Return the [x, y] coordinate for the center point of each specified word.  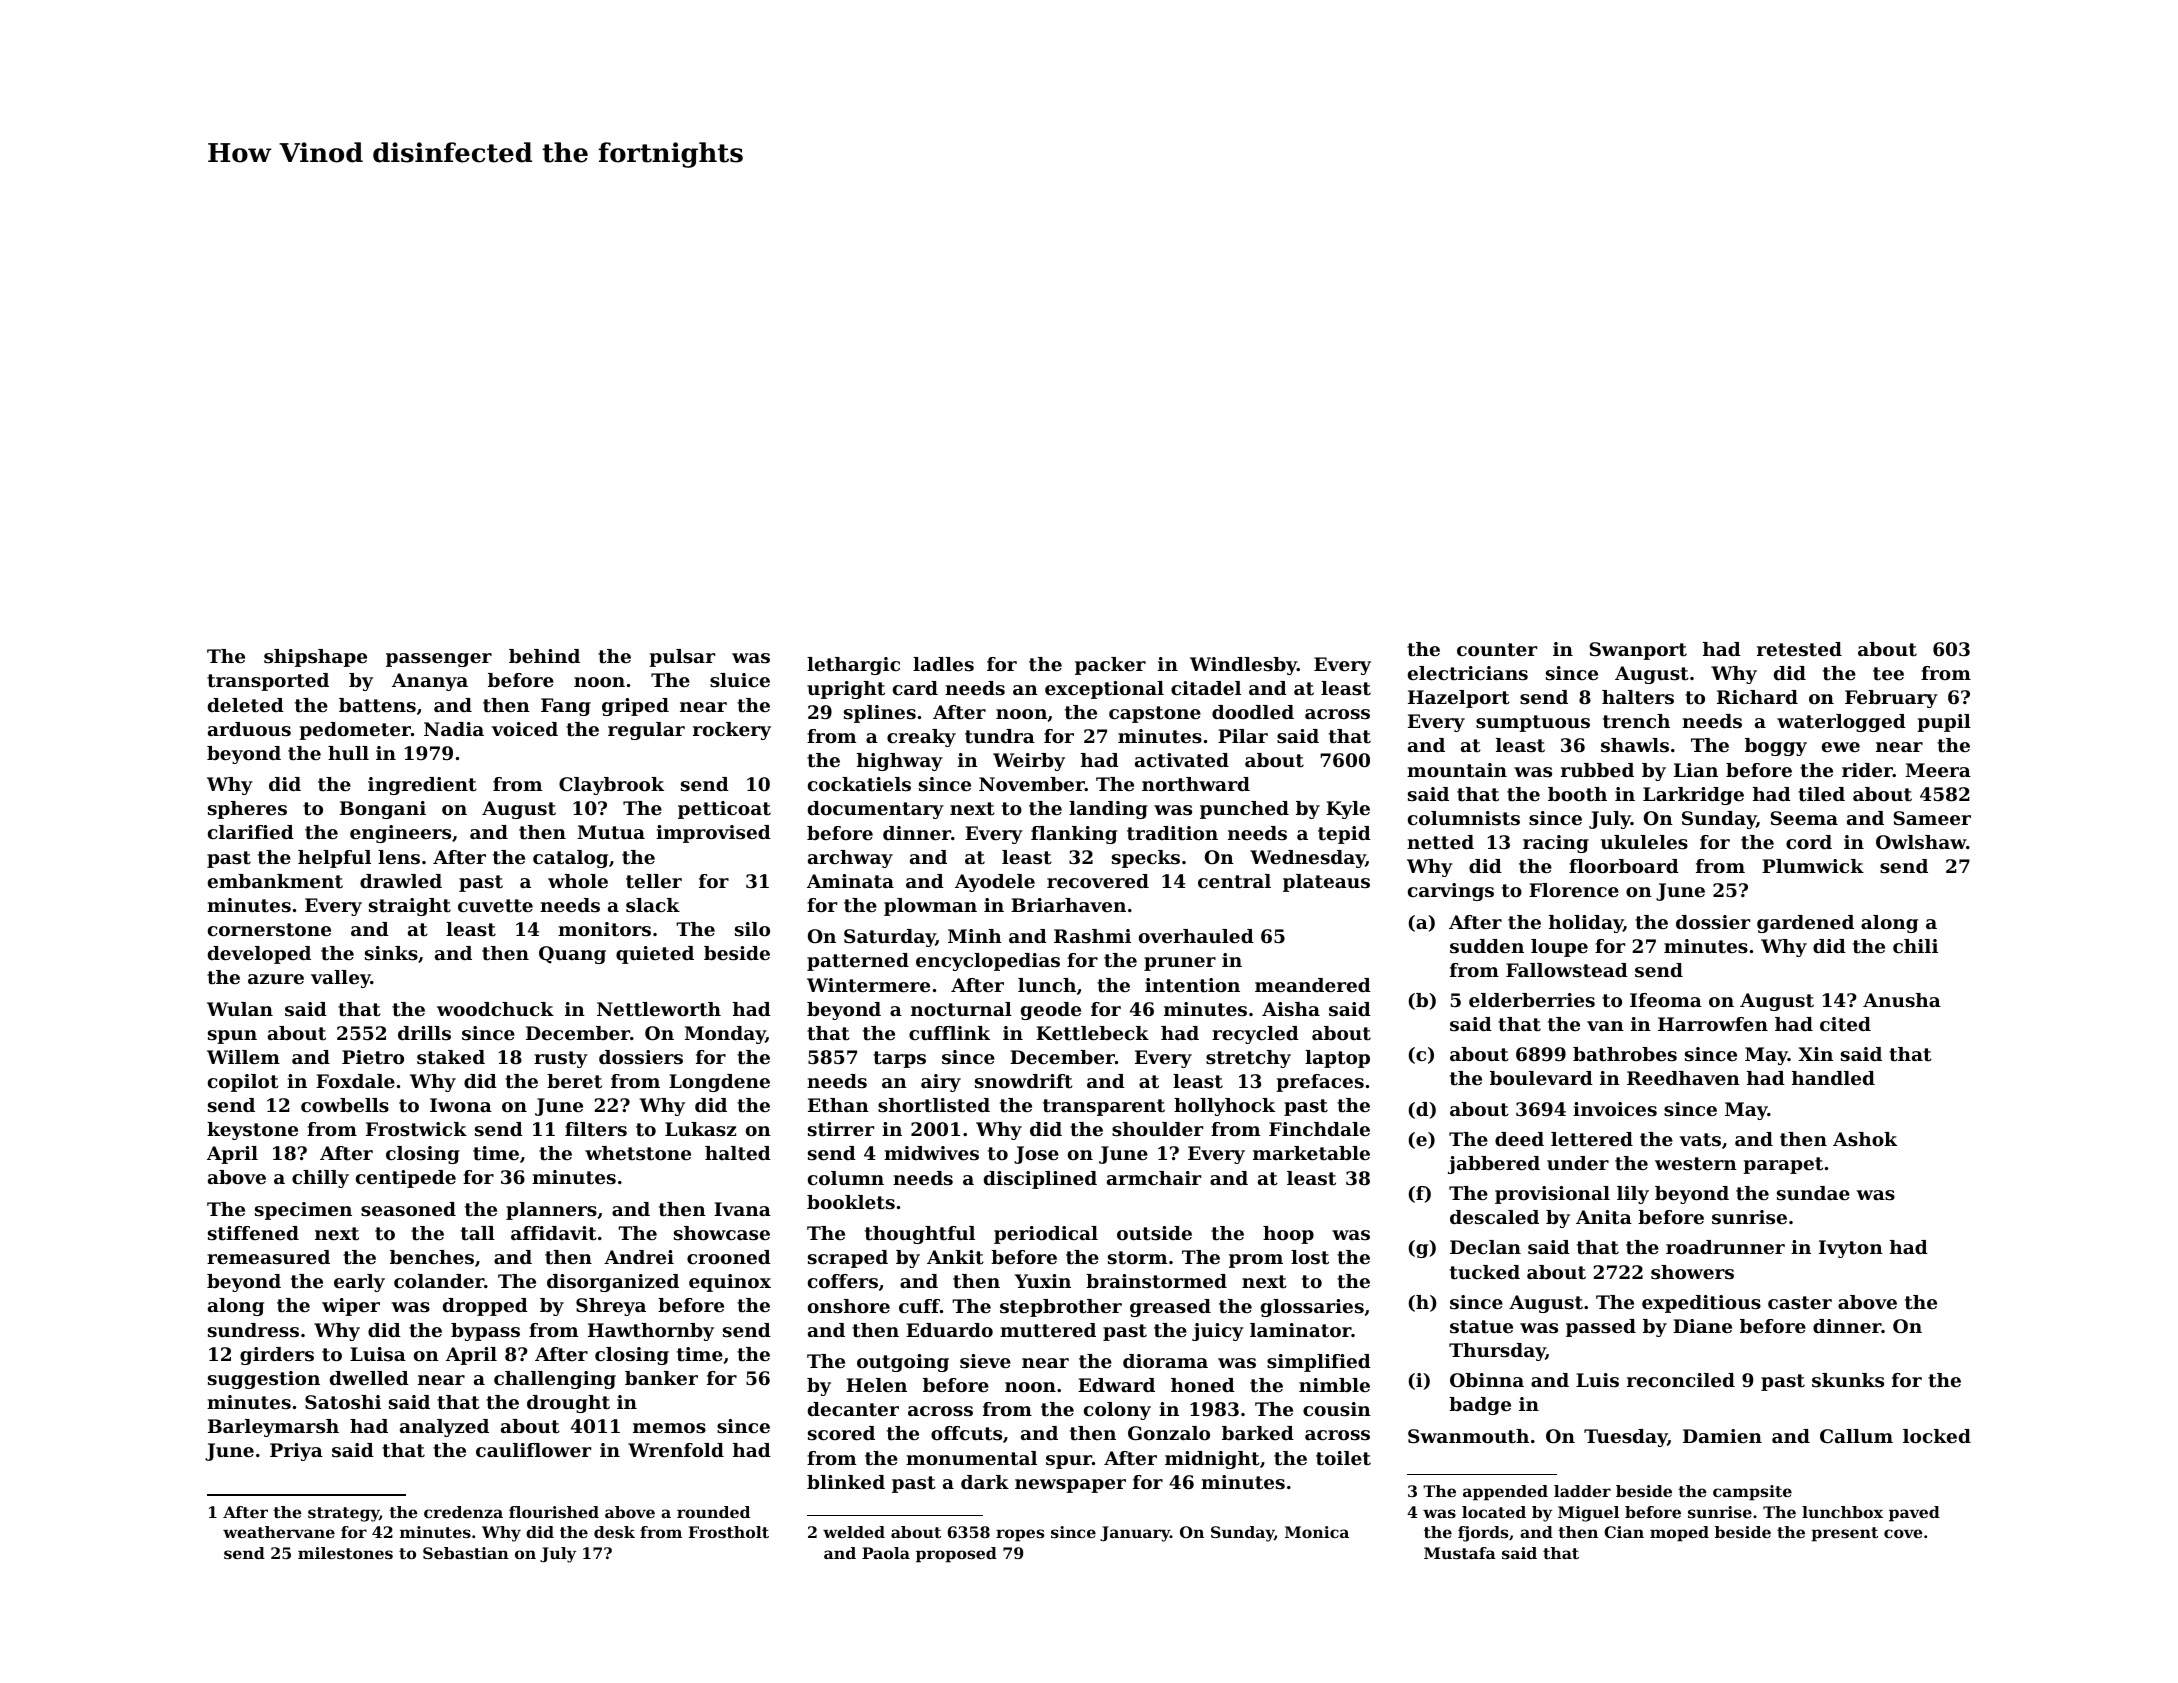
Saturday [890, 938]
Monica [1317, 1532]
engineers [400, 834]
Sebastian [466, 1553]
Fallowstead [1567, 970]
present [1844, 1534]
